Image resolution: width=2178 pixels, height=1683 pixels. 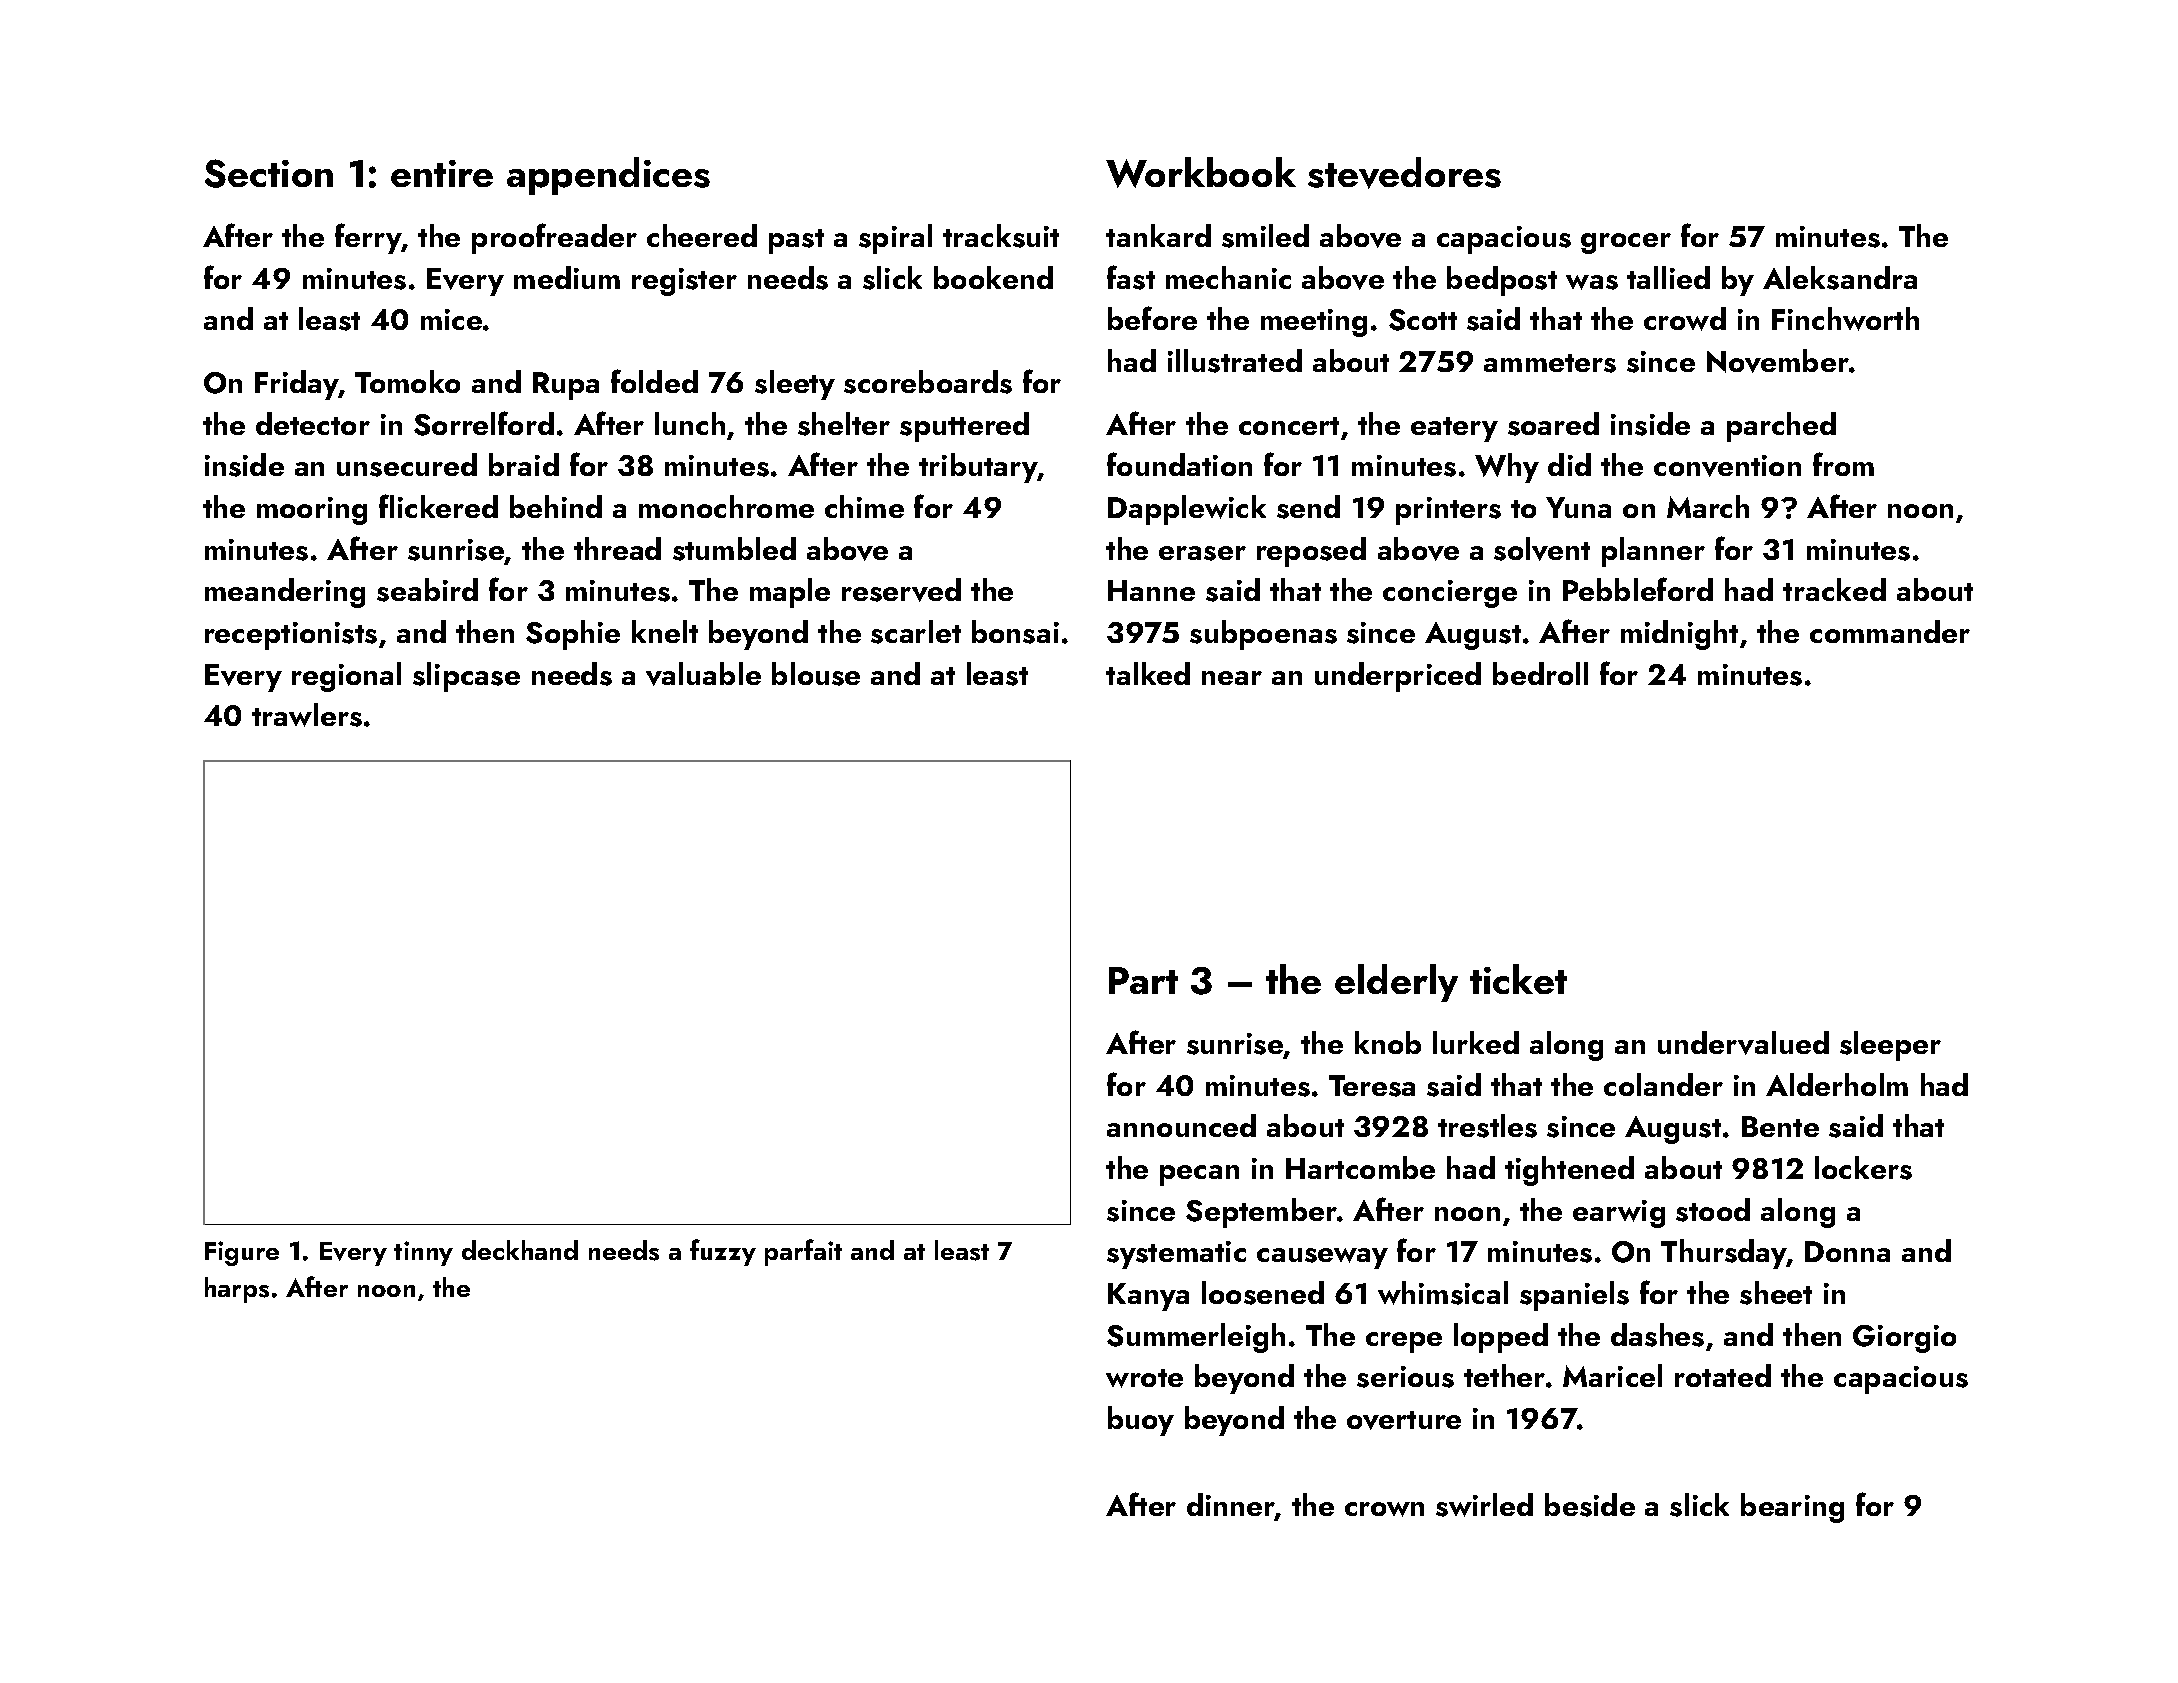 What do you see at coordinates (1724, 1254) in the page?
I see `Thursday` at bounding box center [1724, 1254].
